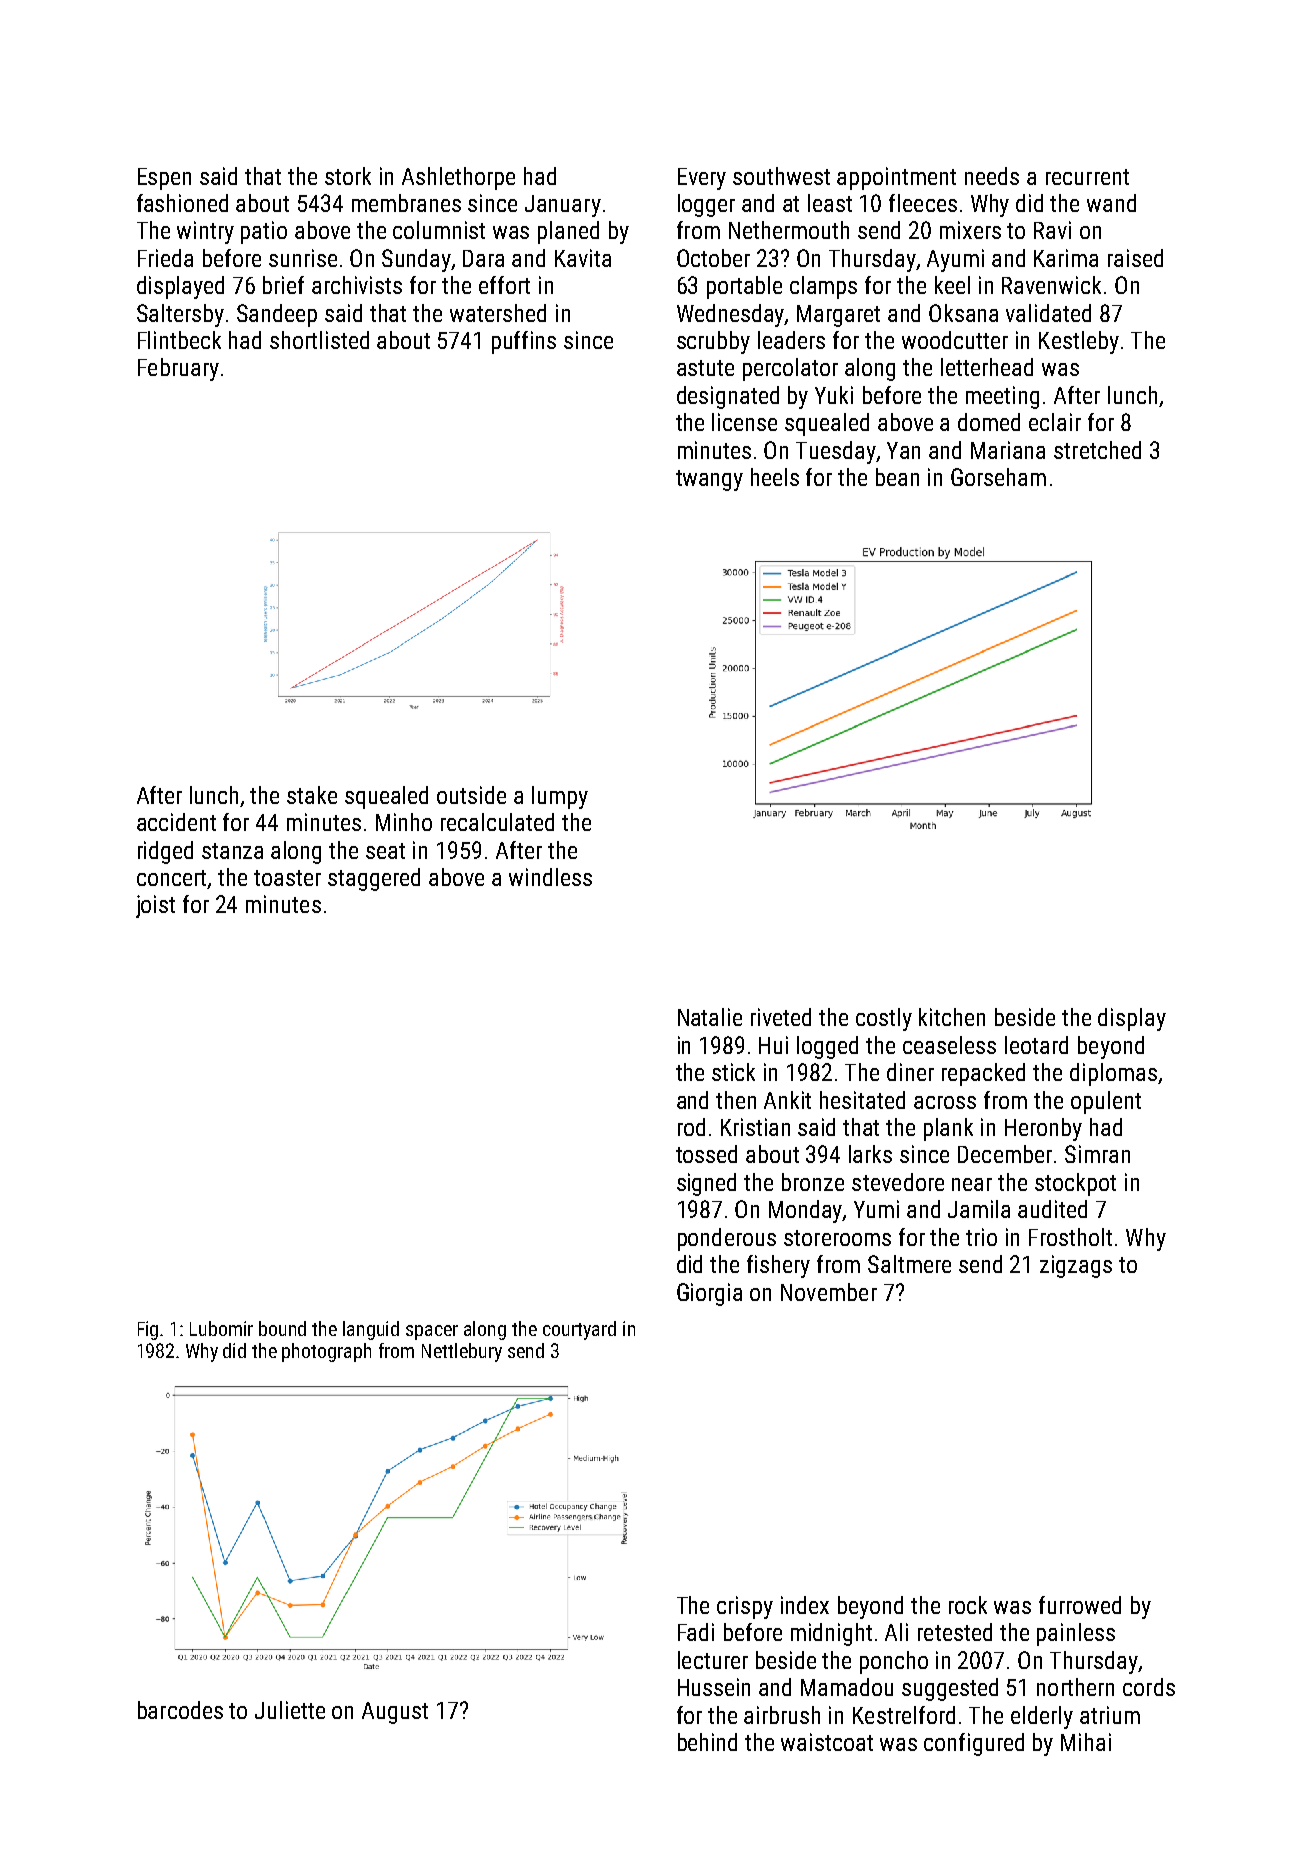 Image resolution: width=1313 pixels, height=1857 pixels. What do you see at coordinates (787, 1100) in the image?
I see `Ankit` at bounding box center [787, 1100].
